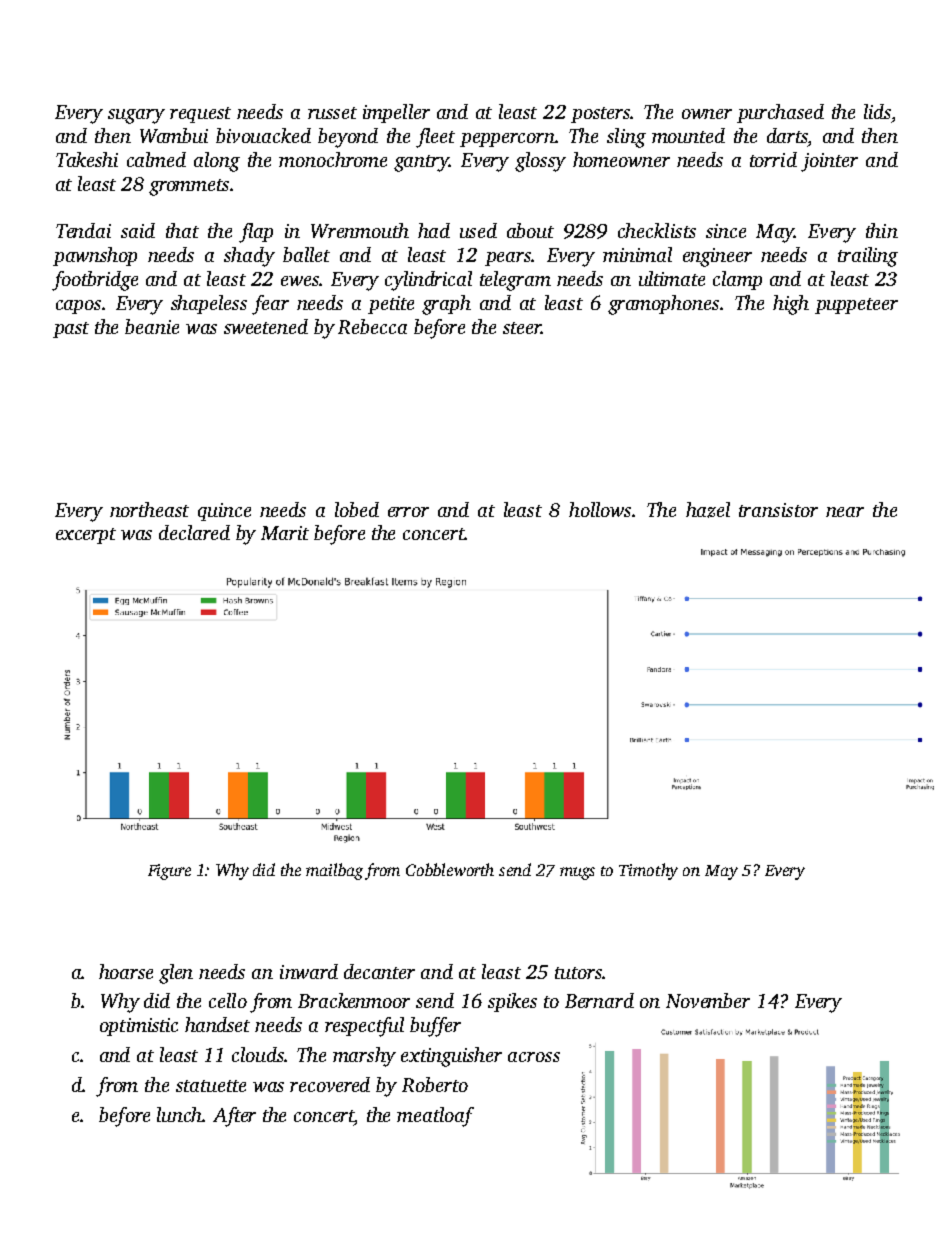  What do you see at coordinates (600, 509) in the screenshot?
I see `hollows` at bounding box center [600, 509].
